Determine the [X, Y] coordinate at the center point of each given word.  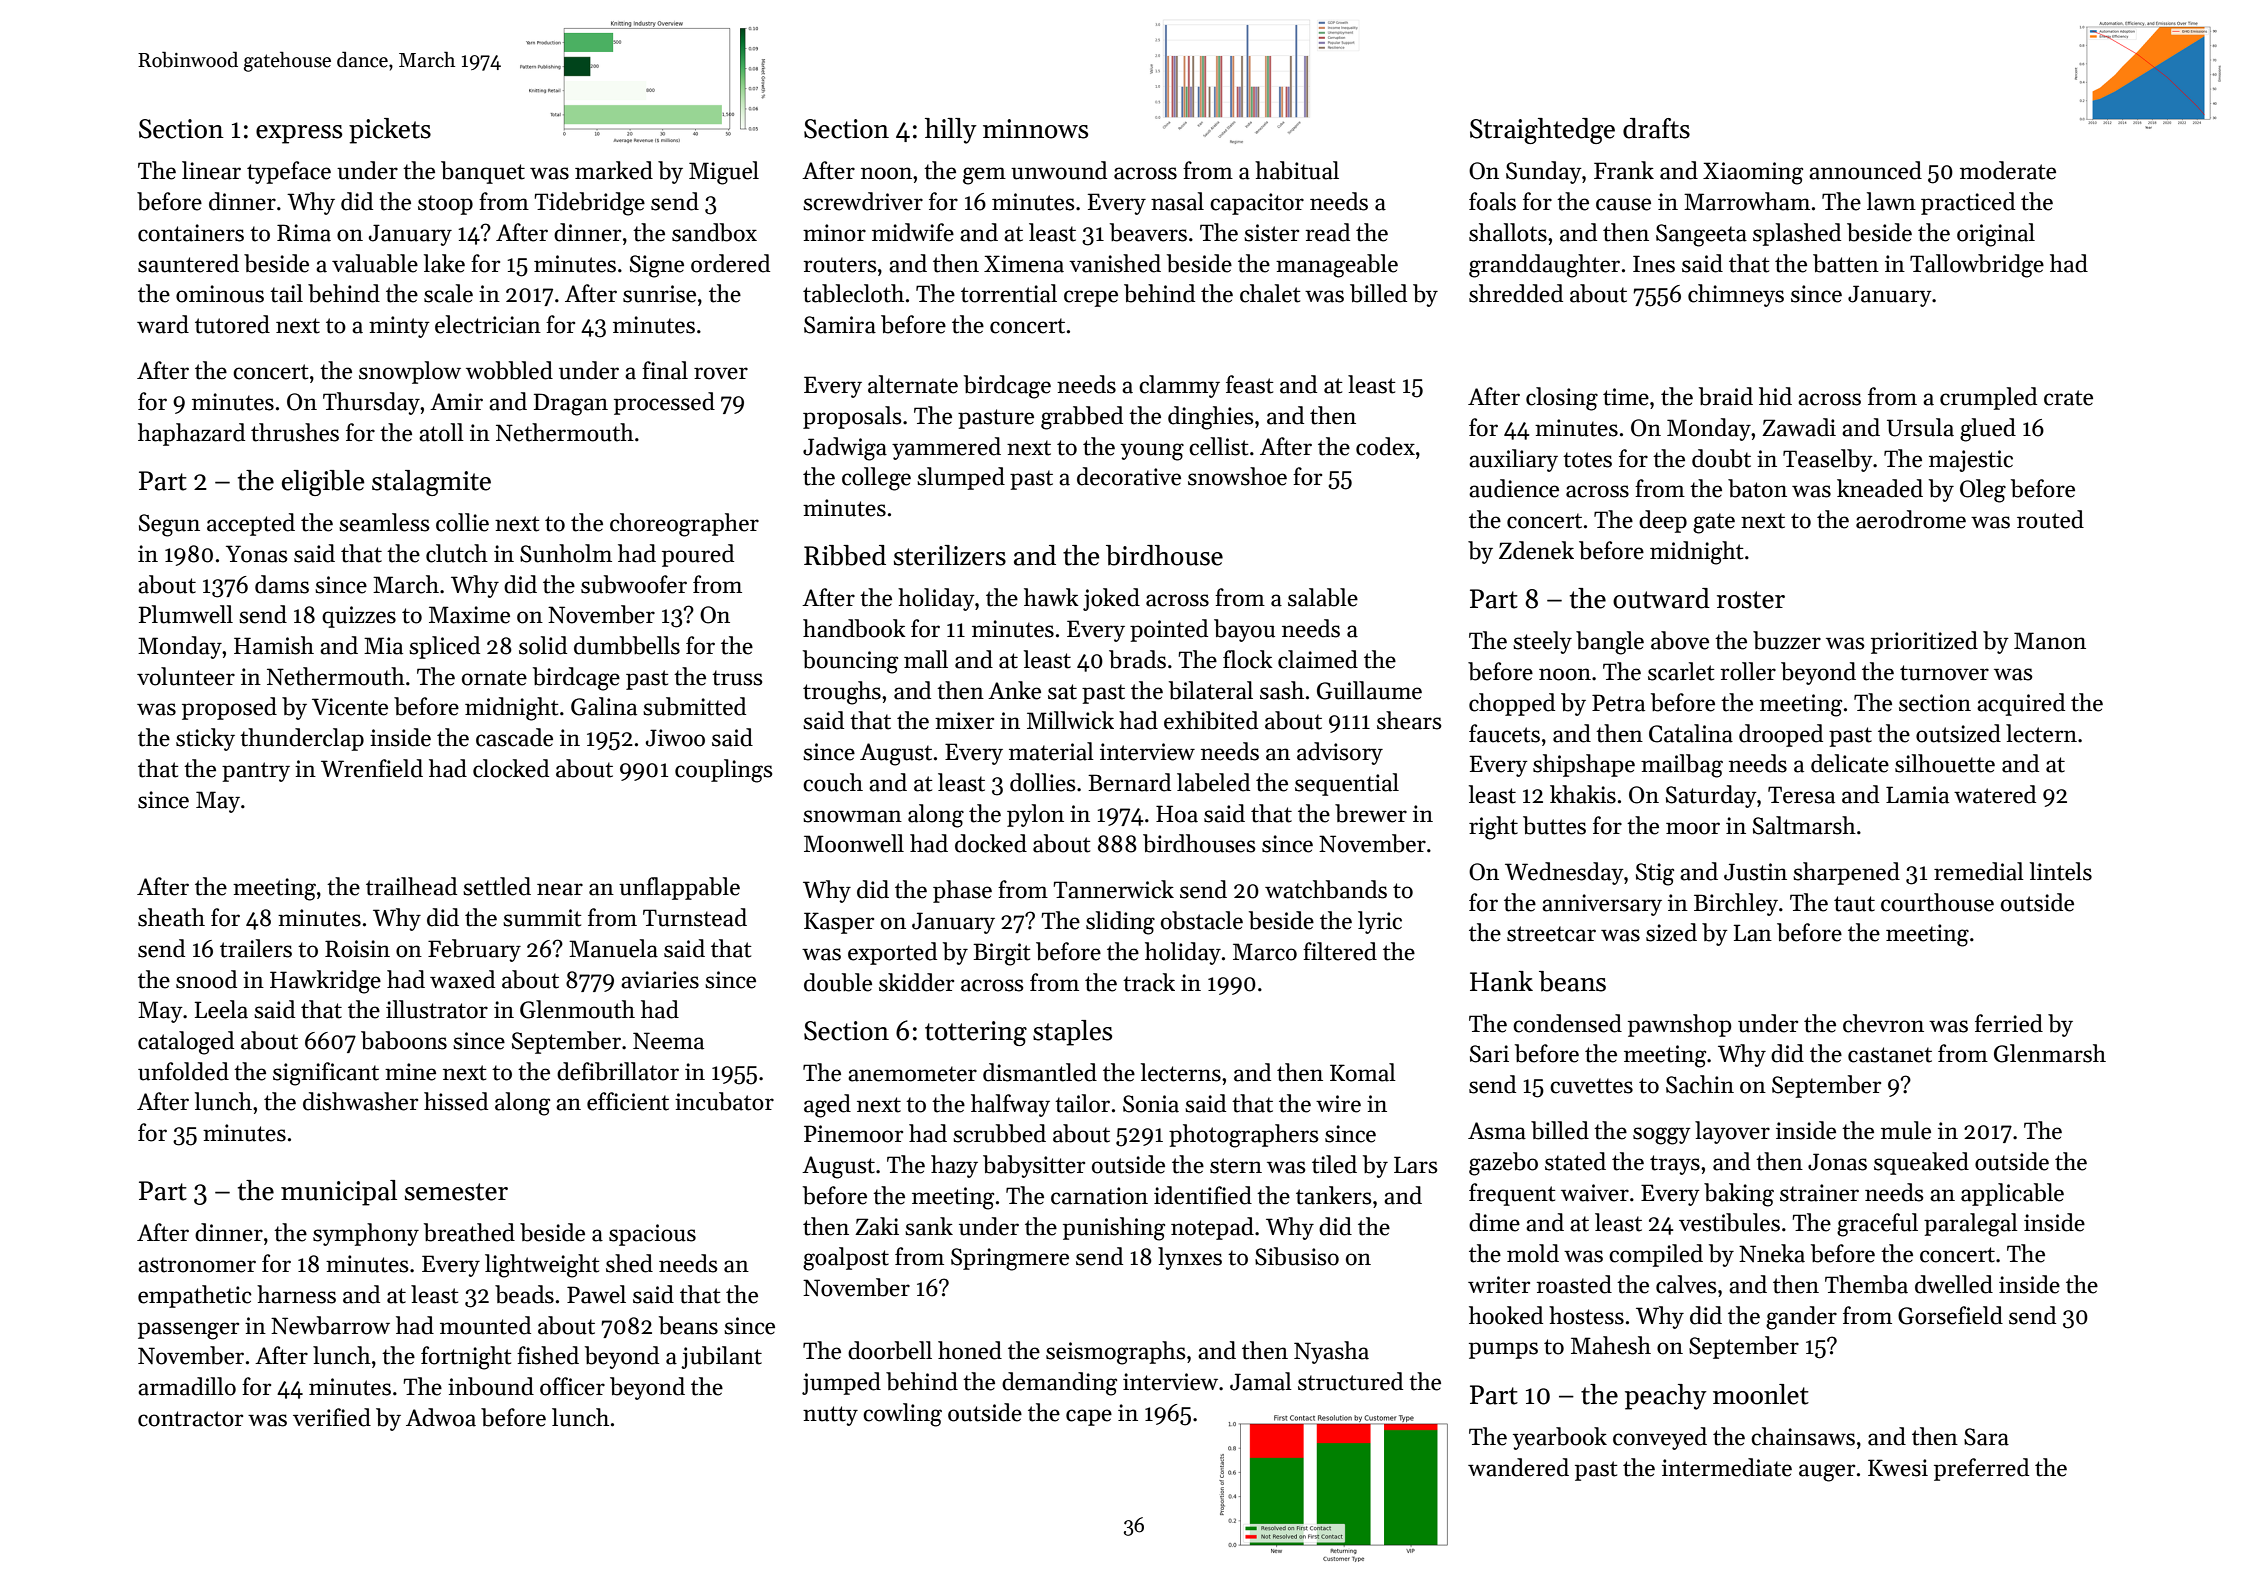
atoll [441, 432]
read [1327, 232]
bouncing [850, 662]
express [299, 134]
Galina [604, 706]
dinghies [1210, 418]
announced [1865, 170]
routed [2050, 519]
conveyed [1660, 1438]
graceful [1877, 1225]
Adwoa [441, 1417]
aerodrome [1911, 519]
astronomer [197, 1265]
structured [1350, 1381]
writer [1499, 1285]
